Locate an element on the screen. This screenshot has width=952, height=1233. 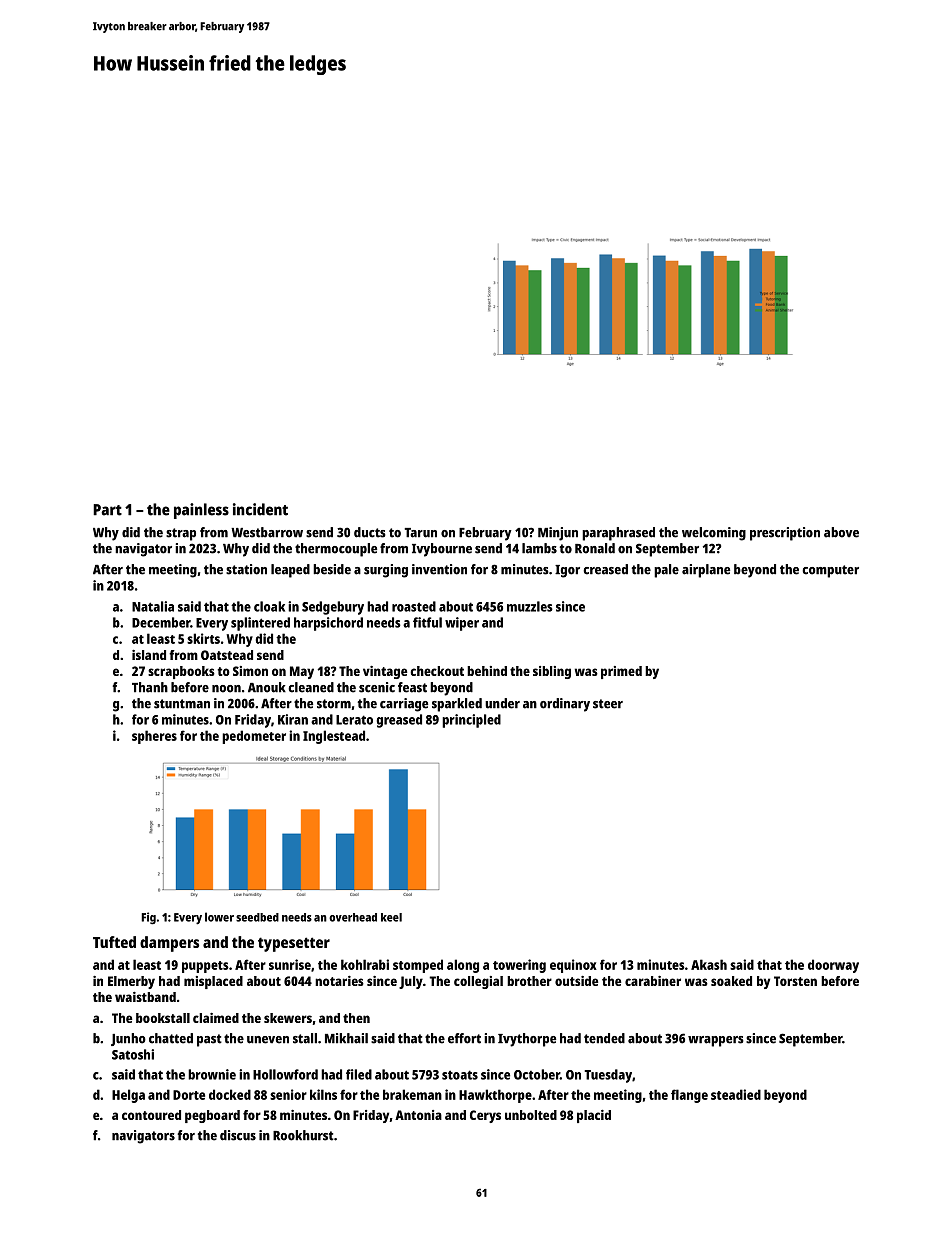
steer is located at coordinates (608, 704).
